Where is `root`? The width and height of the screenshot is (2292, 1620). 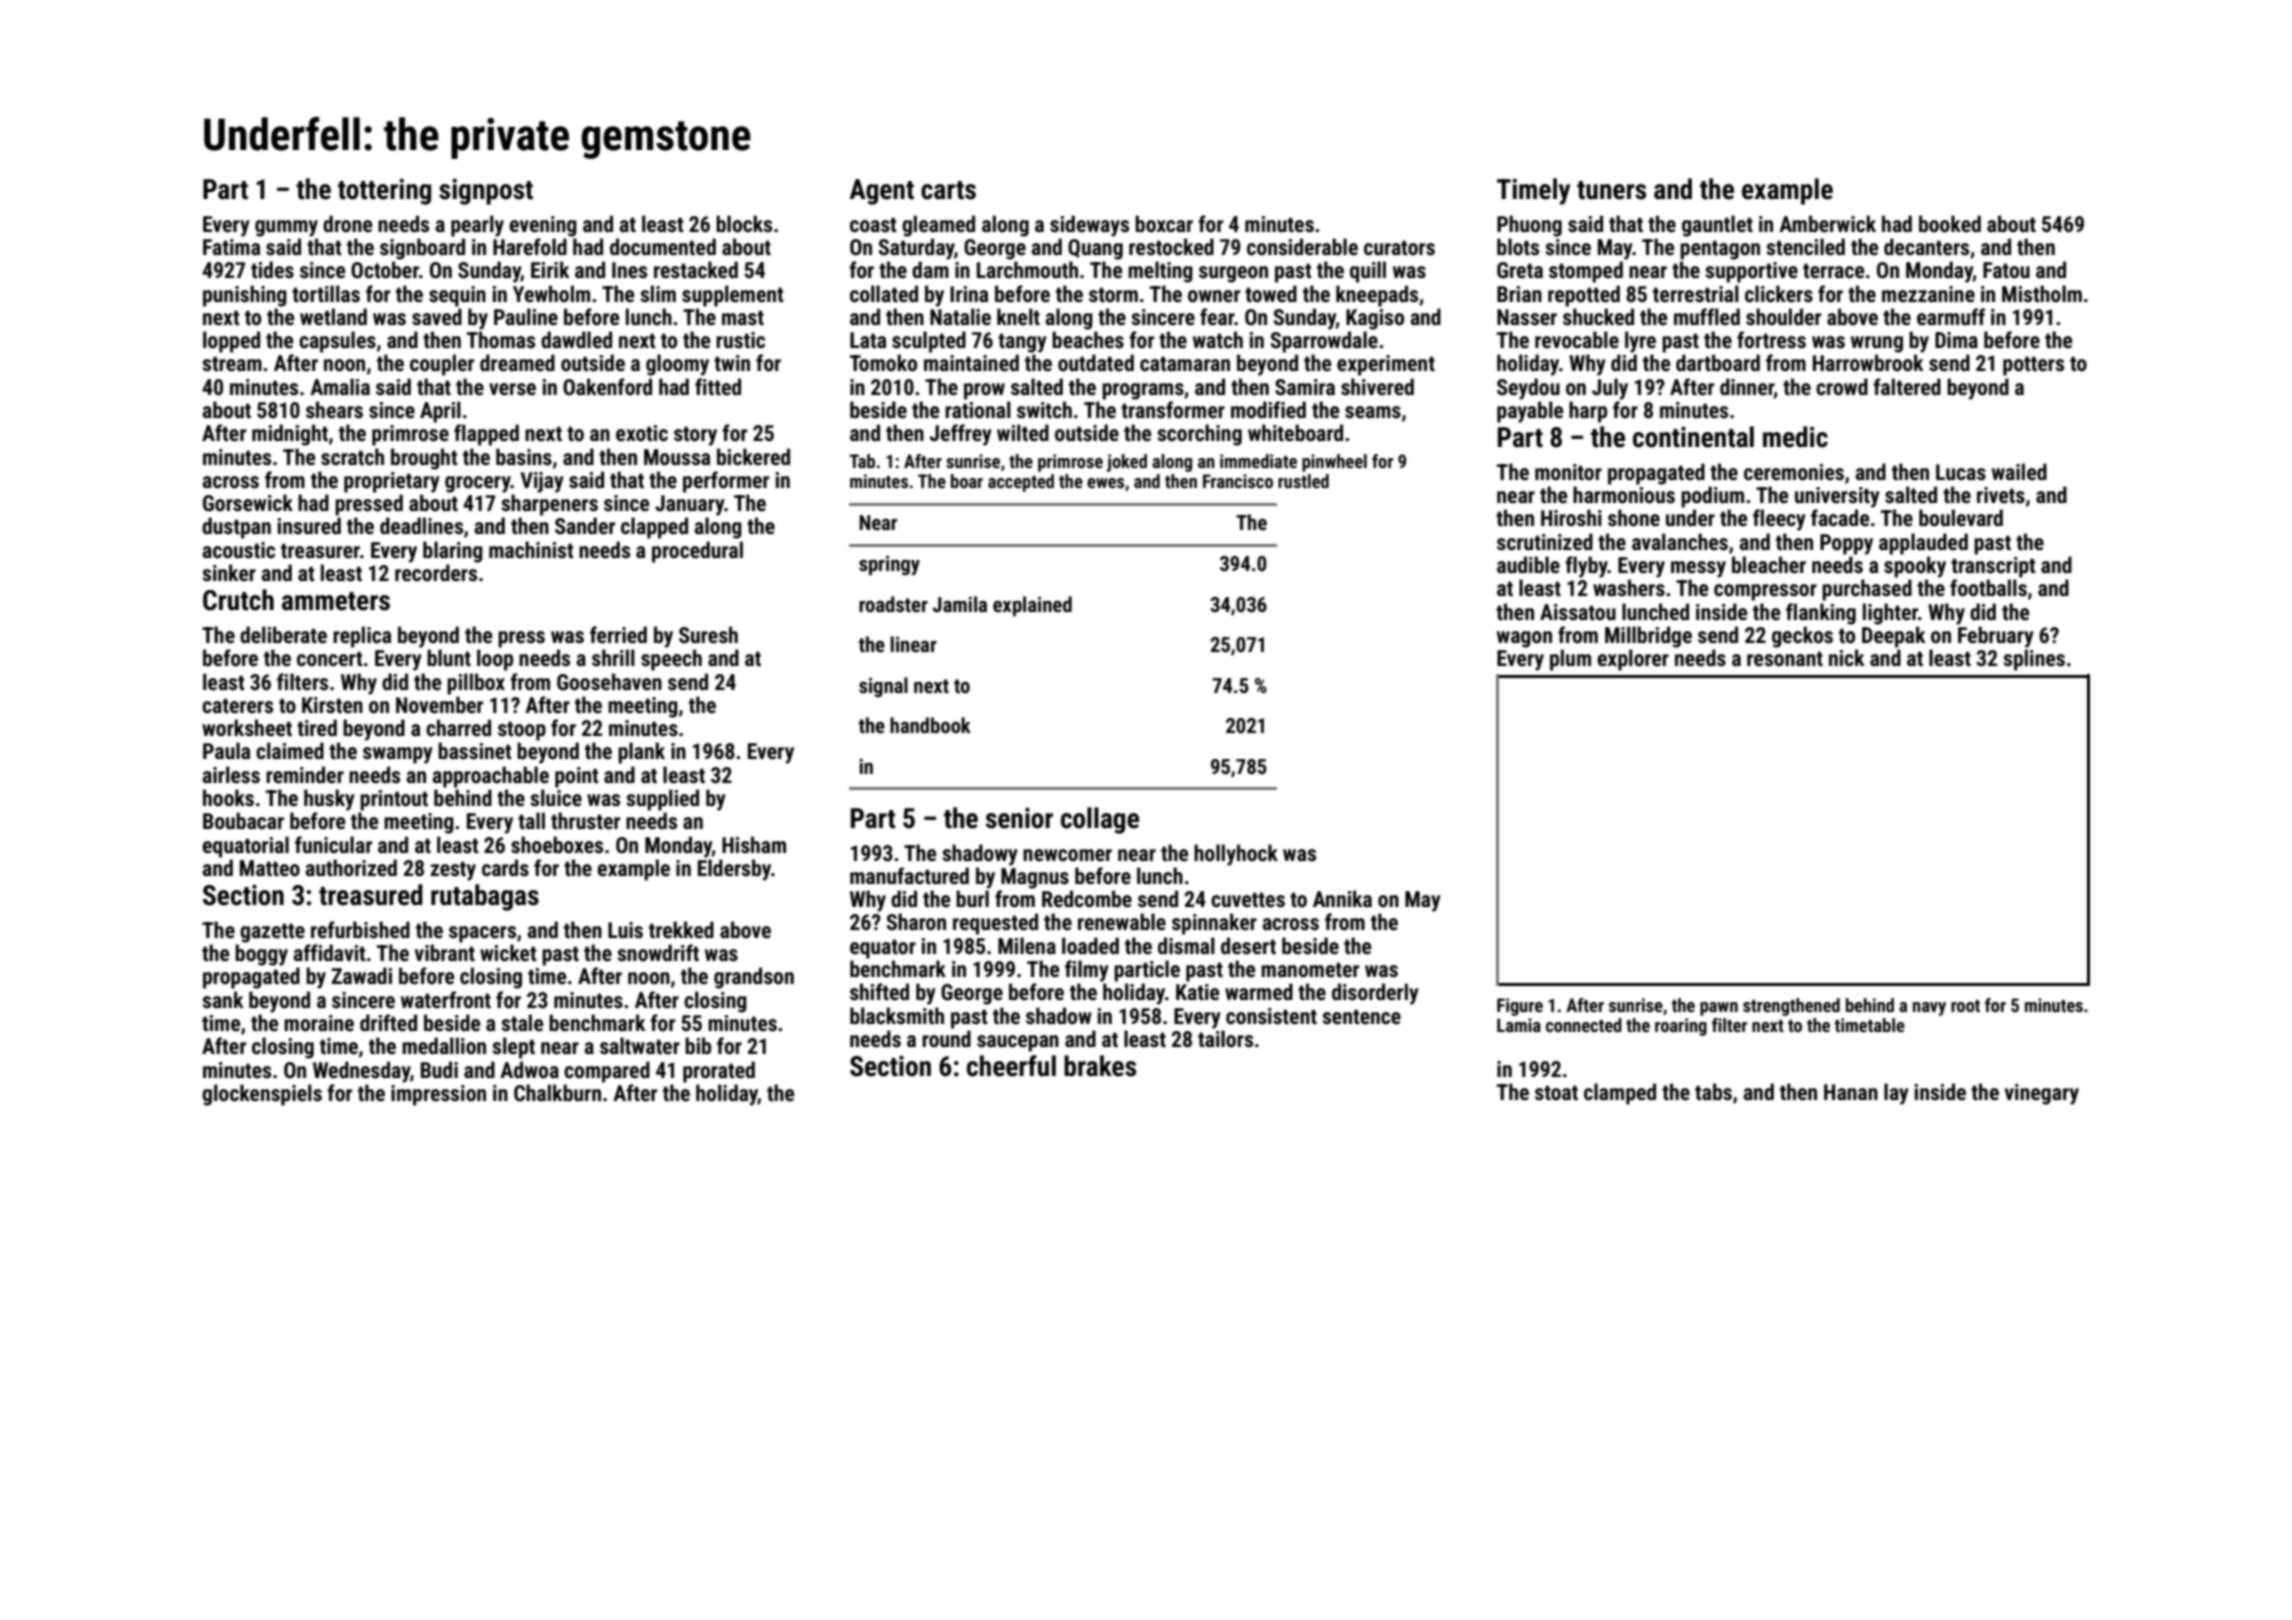 root is located at coordinates (1965, 1006).
